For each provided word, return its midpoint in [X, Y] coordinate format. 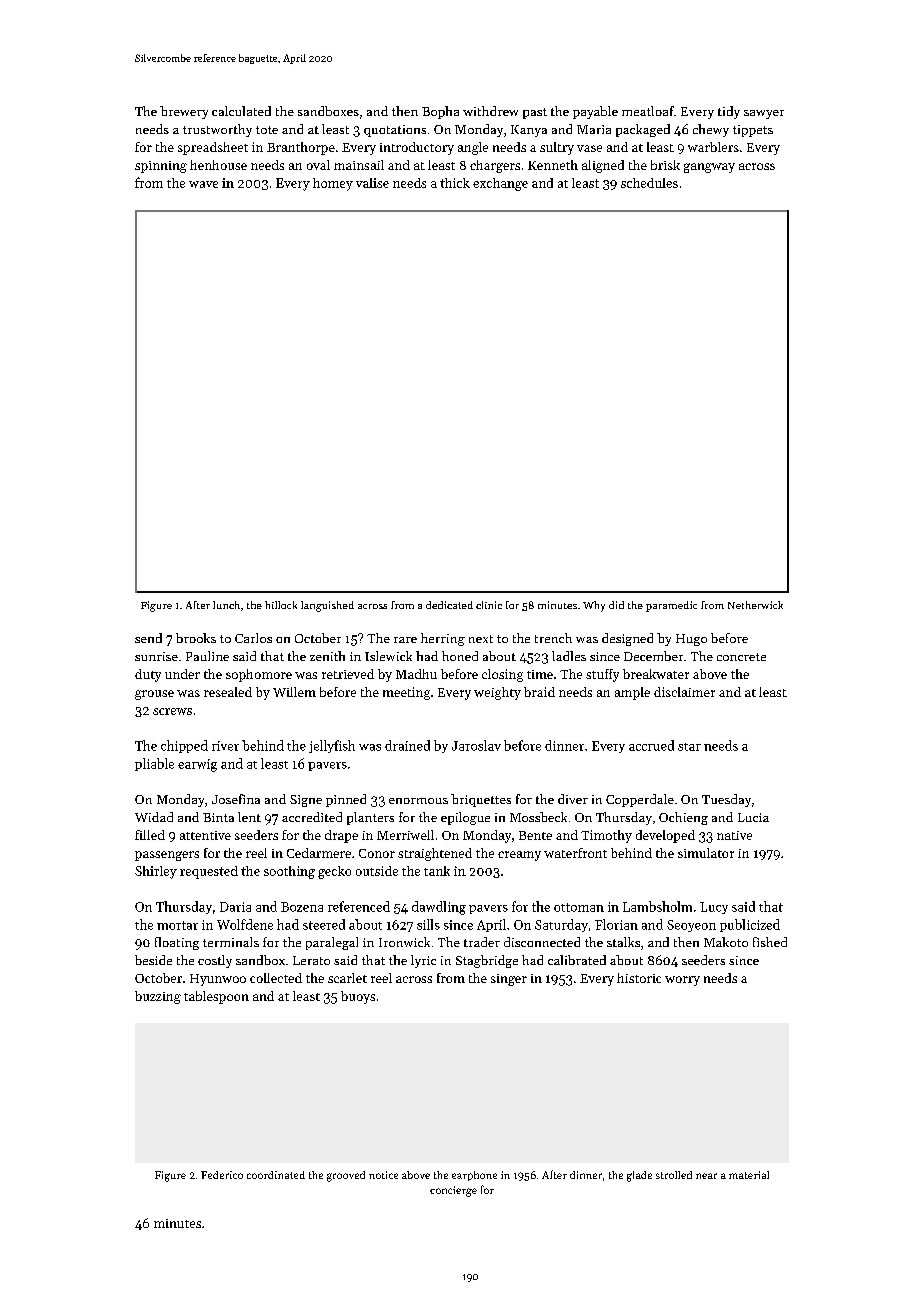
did [616, 605]
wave [203, 184]
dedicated [449, 605]
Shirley [156, 872]
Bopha [440, 112]
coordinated [276, 1175]
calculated [241, 111]
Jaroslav [476, 745]
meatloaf [648, 111]
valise [372, 183]
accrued [651, 745]
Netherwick [755, 605]
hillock [281, 605]
